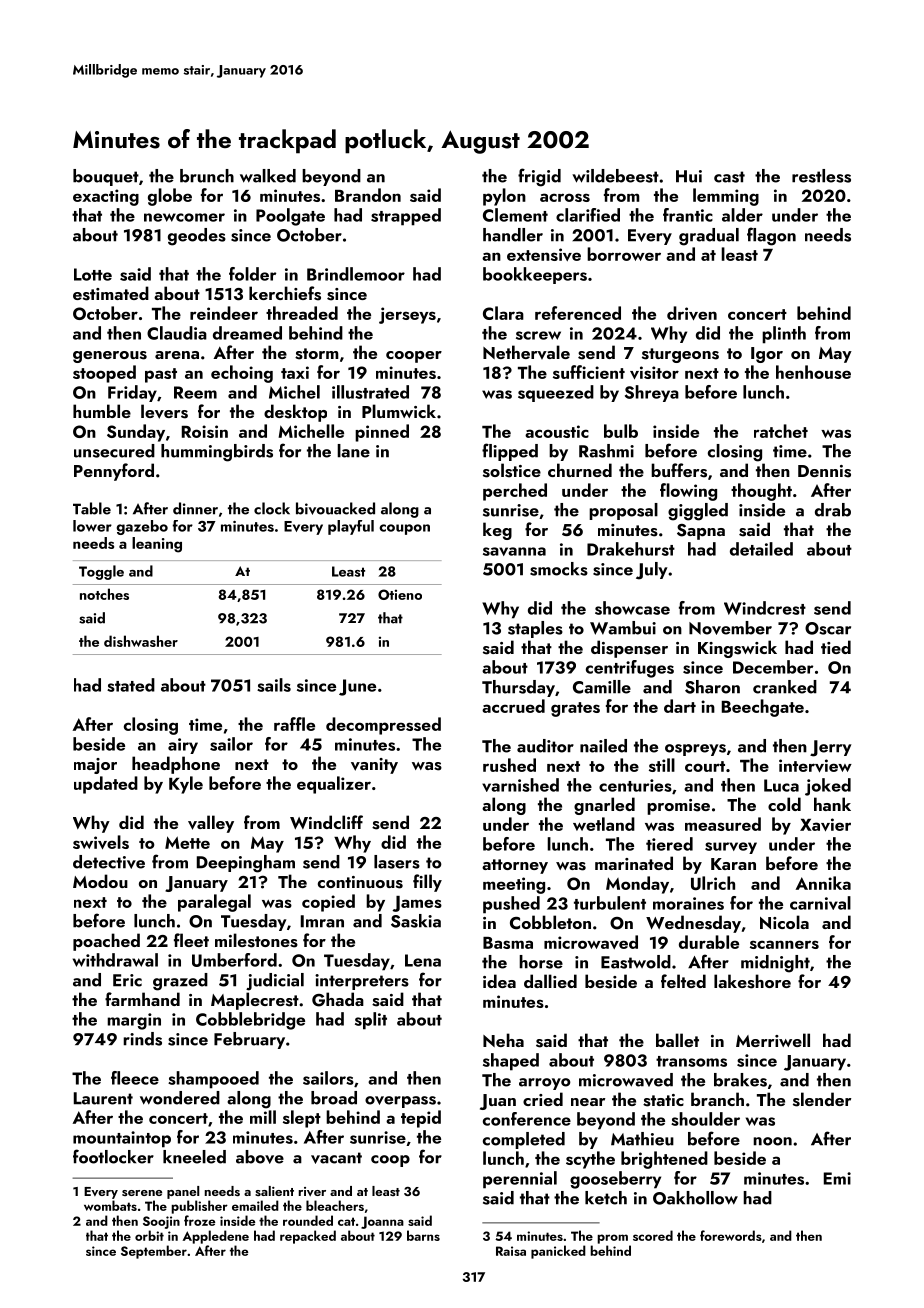 The height and width of the document is (1308, 924). I want to click on Kingswick, so click(737, 649).
